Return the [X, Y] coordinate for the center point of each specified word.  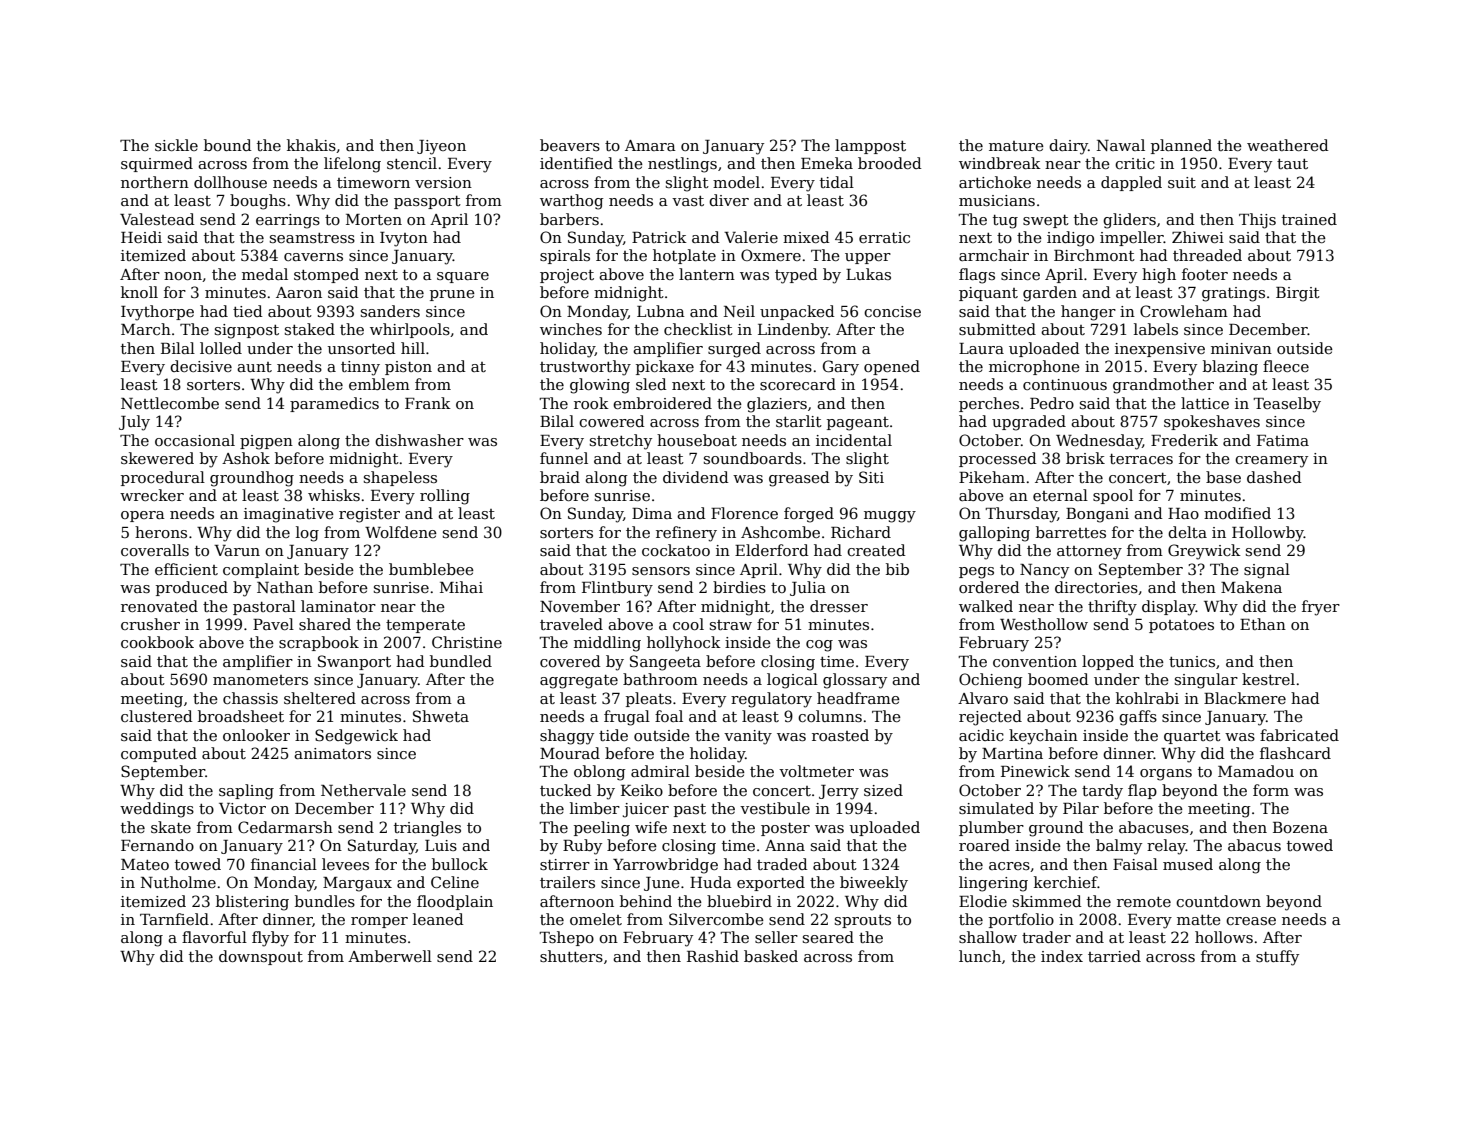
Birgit [1298, 294]
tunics [1192, 661]
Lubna [661, 311]
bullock [460, 864]
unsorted [362, 348]
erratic [884, 237]
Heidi [141, 237]
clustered [157, 716]
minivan [1241, 348]
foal [669, 716]
